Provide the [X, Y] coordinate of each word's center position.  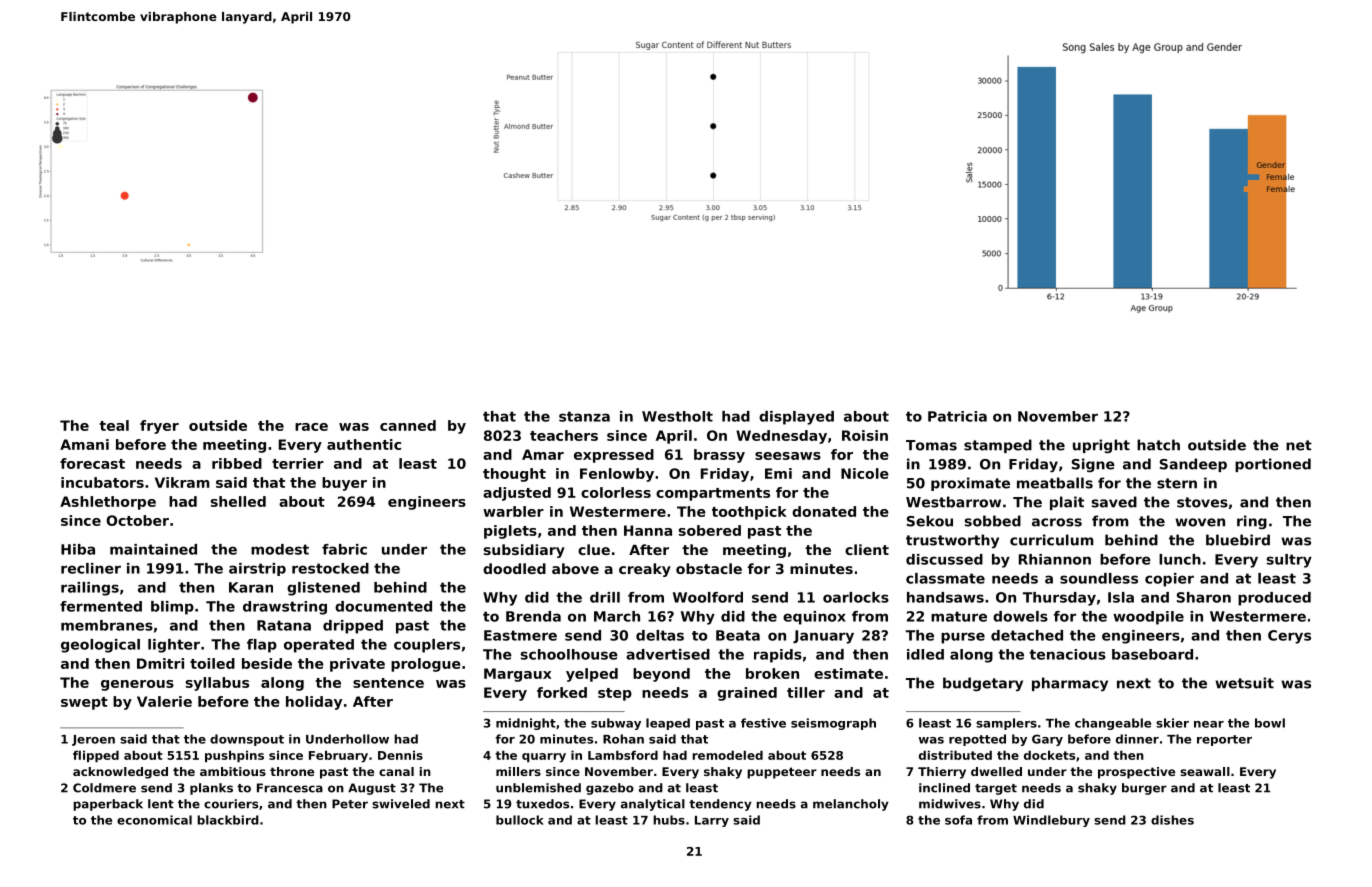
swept [84, 703]
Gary [1047, 740]
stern [1177, 483]
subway [616, 724]
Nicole [865, 473]
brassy [719, 456]
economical [154, 820]
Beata [738, 635]
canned [408, 425]
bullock [520, 820]
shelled [238, 501]
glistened [323, 589]
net [1299, 445]
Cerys [1289, 637]
